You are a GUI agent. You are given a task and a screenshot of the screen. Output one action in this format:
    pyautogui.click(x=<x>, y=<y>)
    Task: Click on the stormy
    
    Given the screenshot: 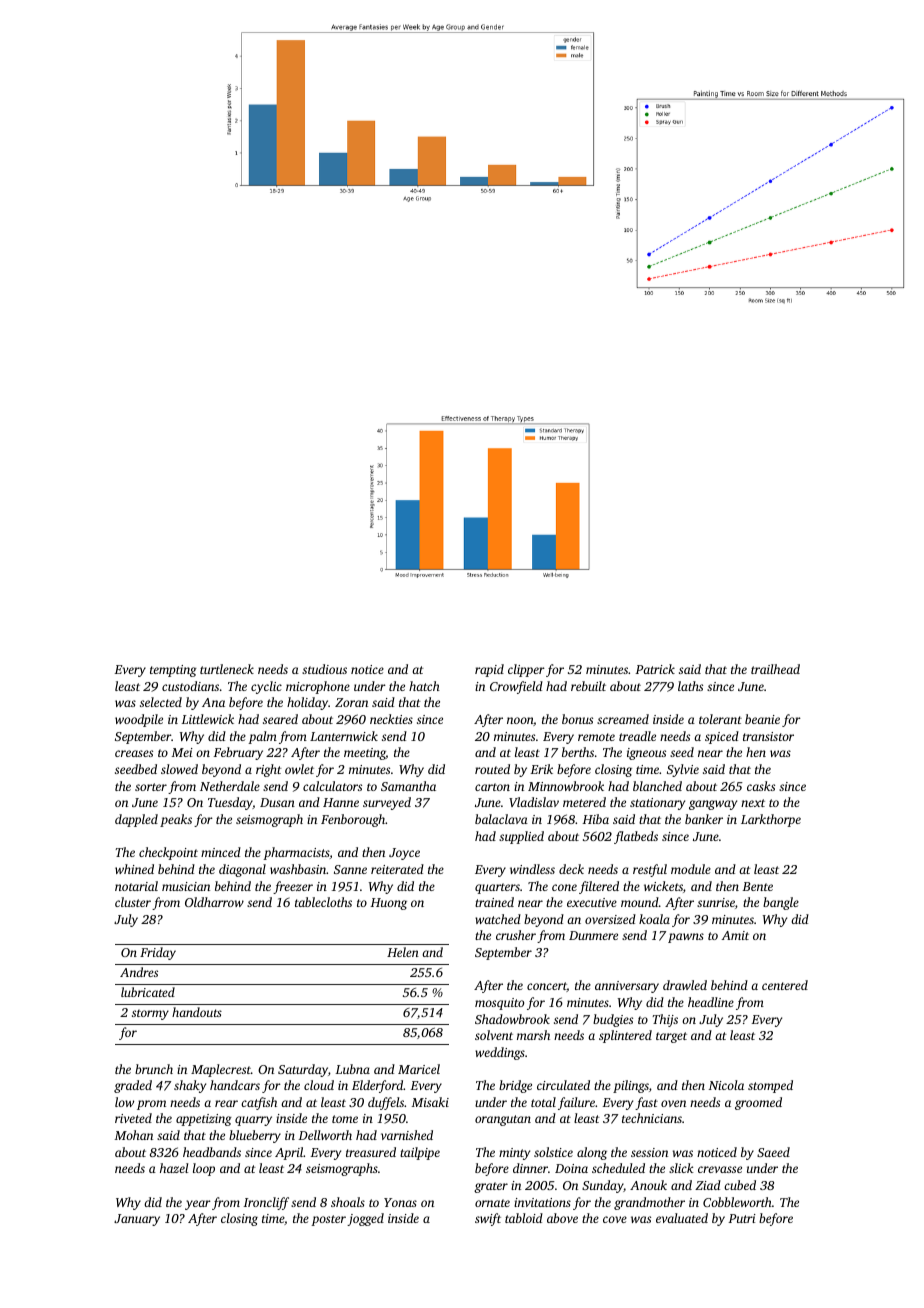 What is the action you would take?
    pyautogui.click(x=150, y=1014)
